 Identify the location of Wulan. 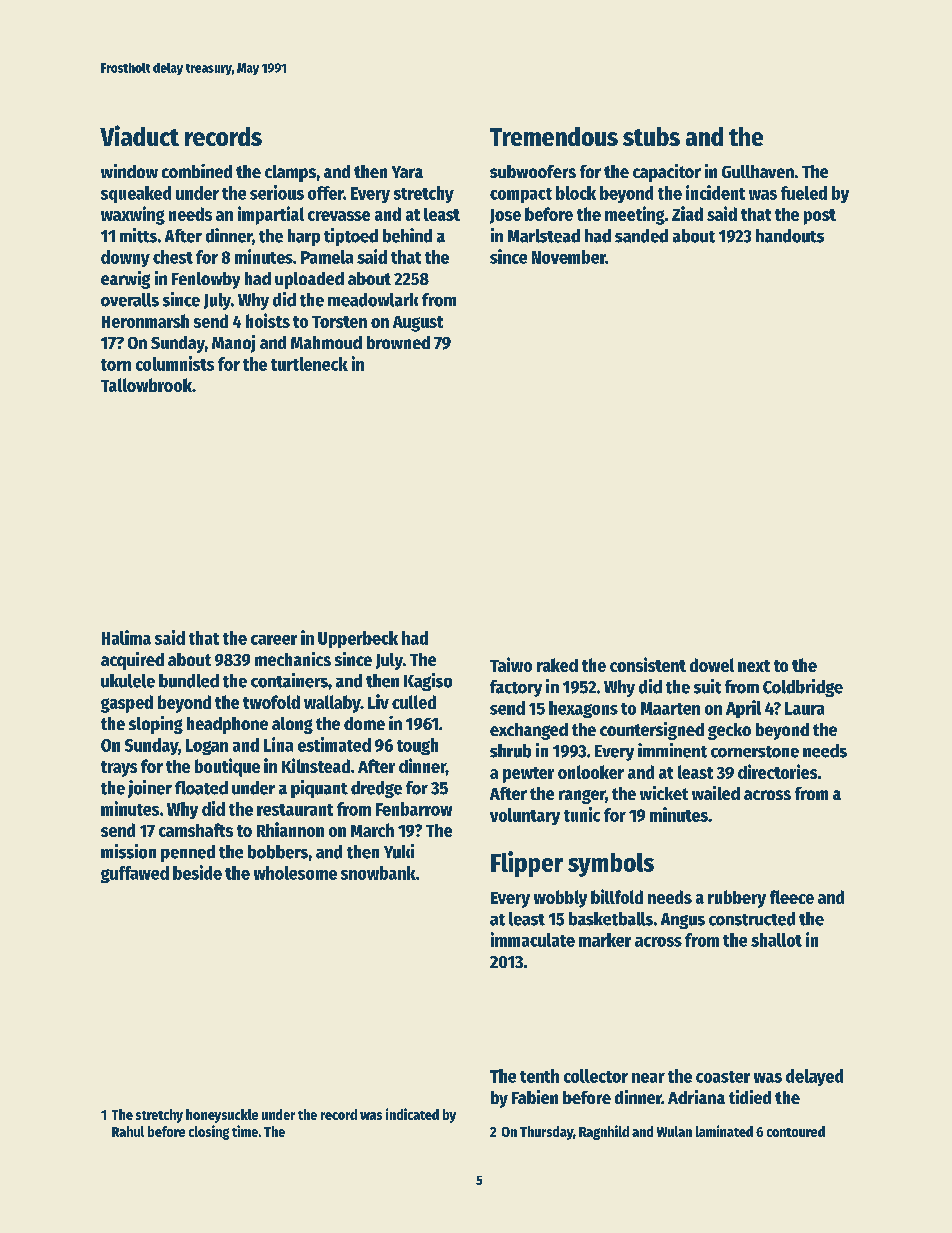
(674, 1131).
